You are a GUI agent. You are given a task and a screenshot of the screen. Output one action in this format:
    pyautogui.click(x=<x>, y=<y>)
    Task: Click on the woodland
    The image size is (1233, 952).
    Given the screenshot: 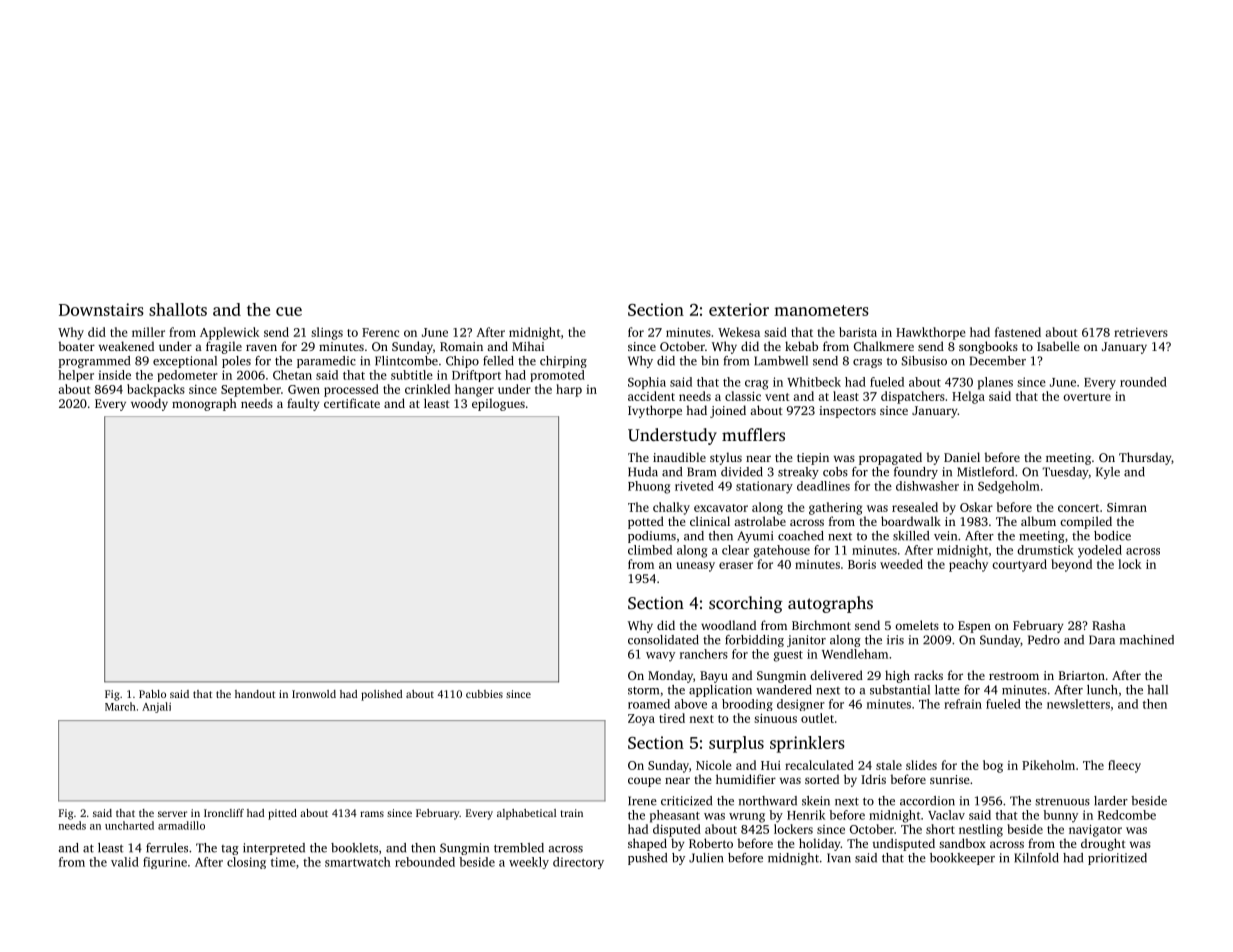 What is the action you would take?
    pyautogui.click(x=728, y=625)
